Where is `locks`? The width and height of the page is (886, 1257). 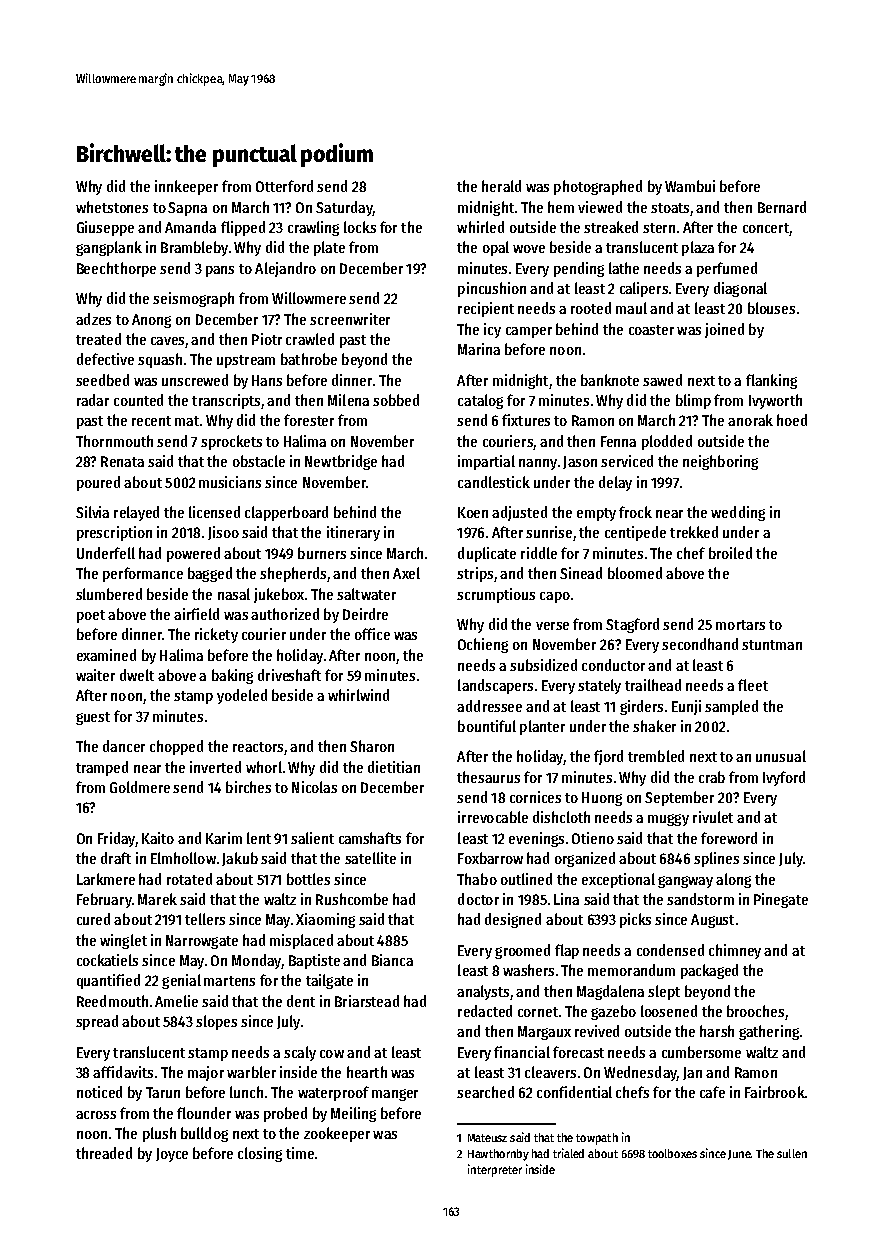 locks is located at coordinates (360, 227).
